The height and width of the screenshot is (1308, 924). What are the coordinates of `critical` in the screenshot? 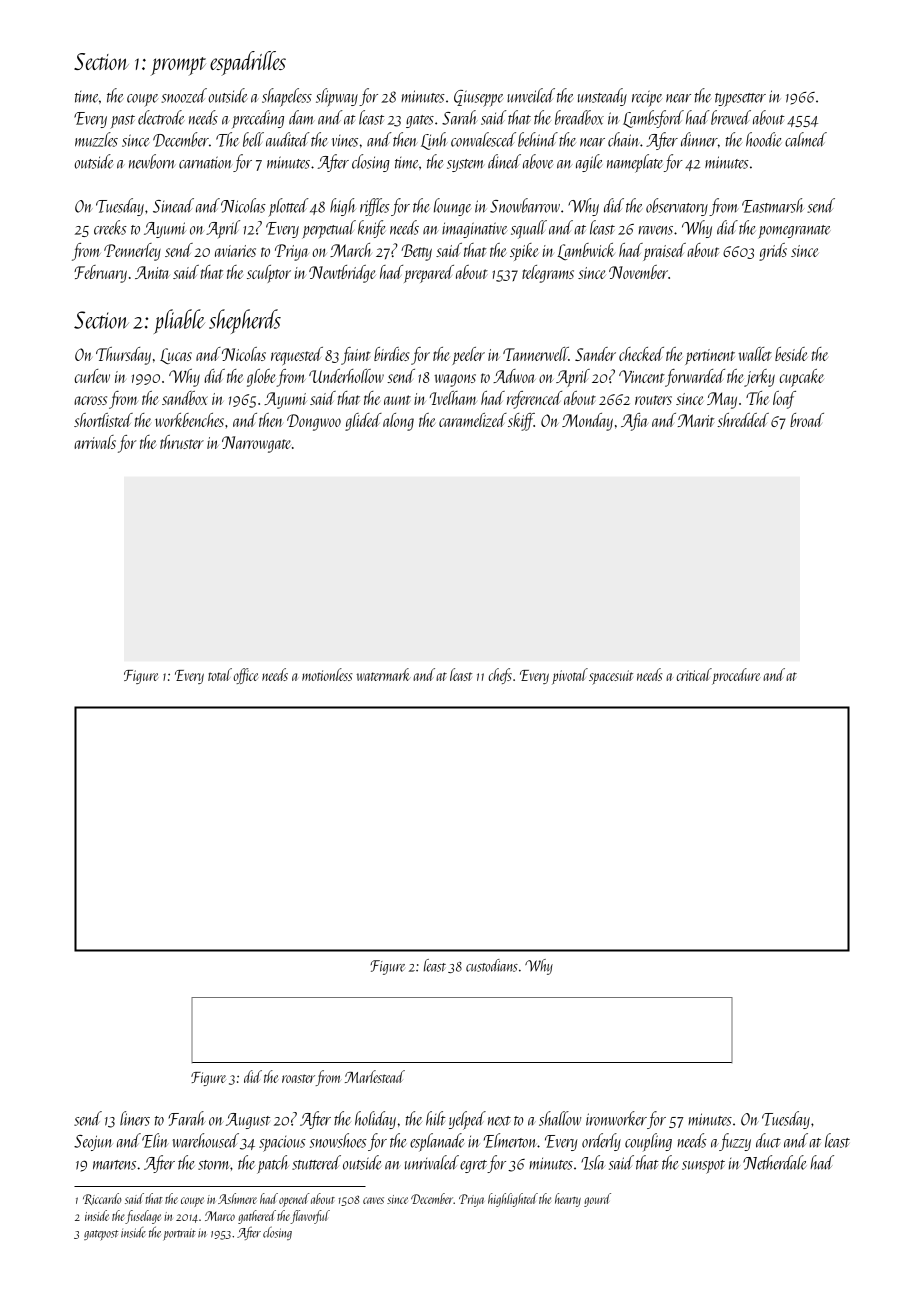 It's located at (694, 674).
